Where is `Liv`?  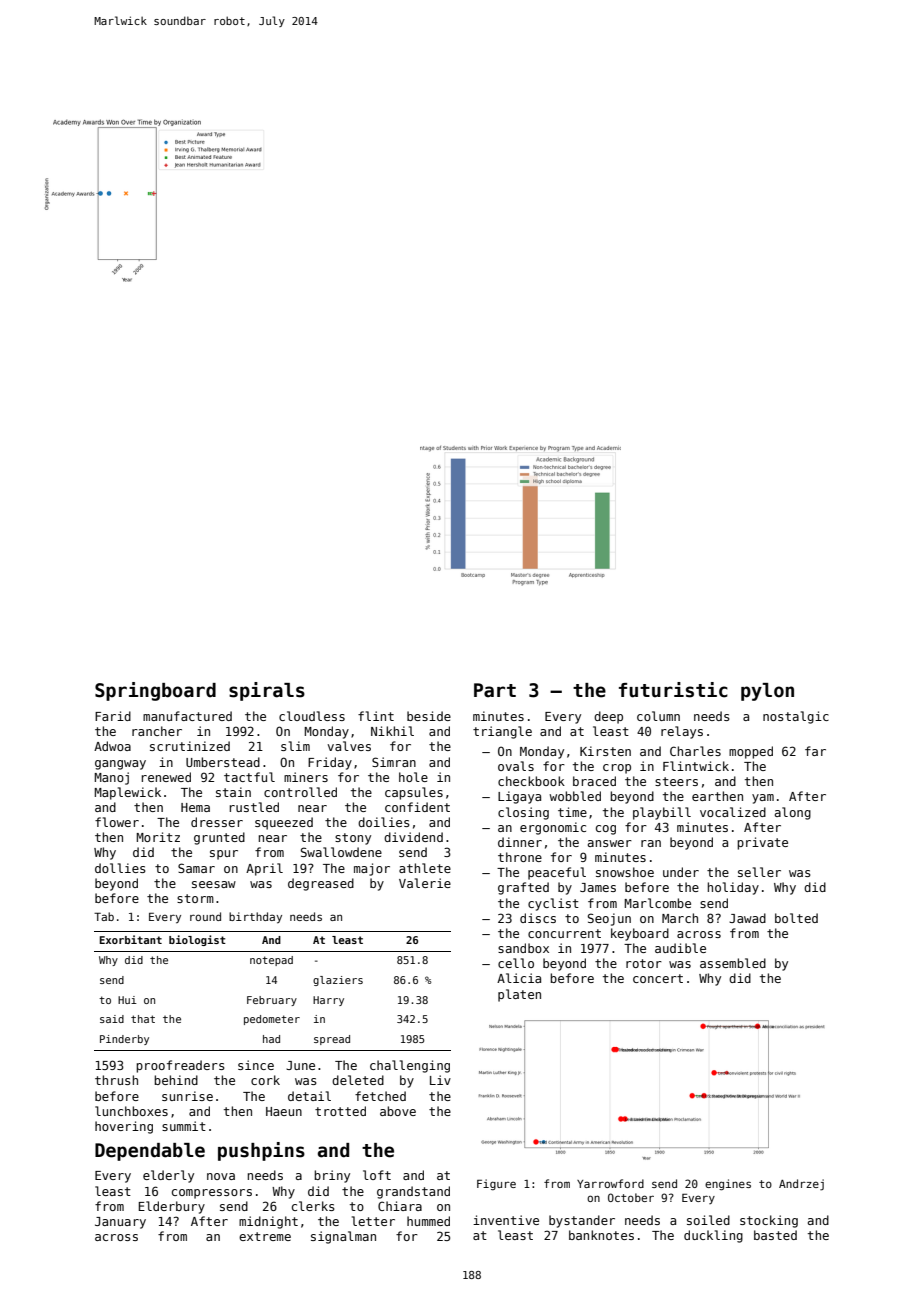
Liv is located at coordinates (440, 1080).
